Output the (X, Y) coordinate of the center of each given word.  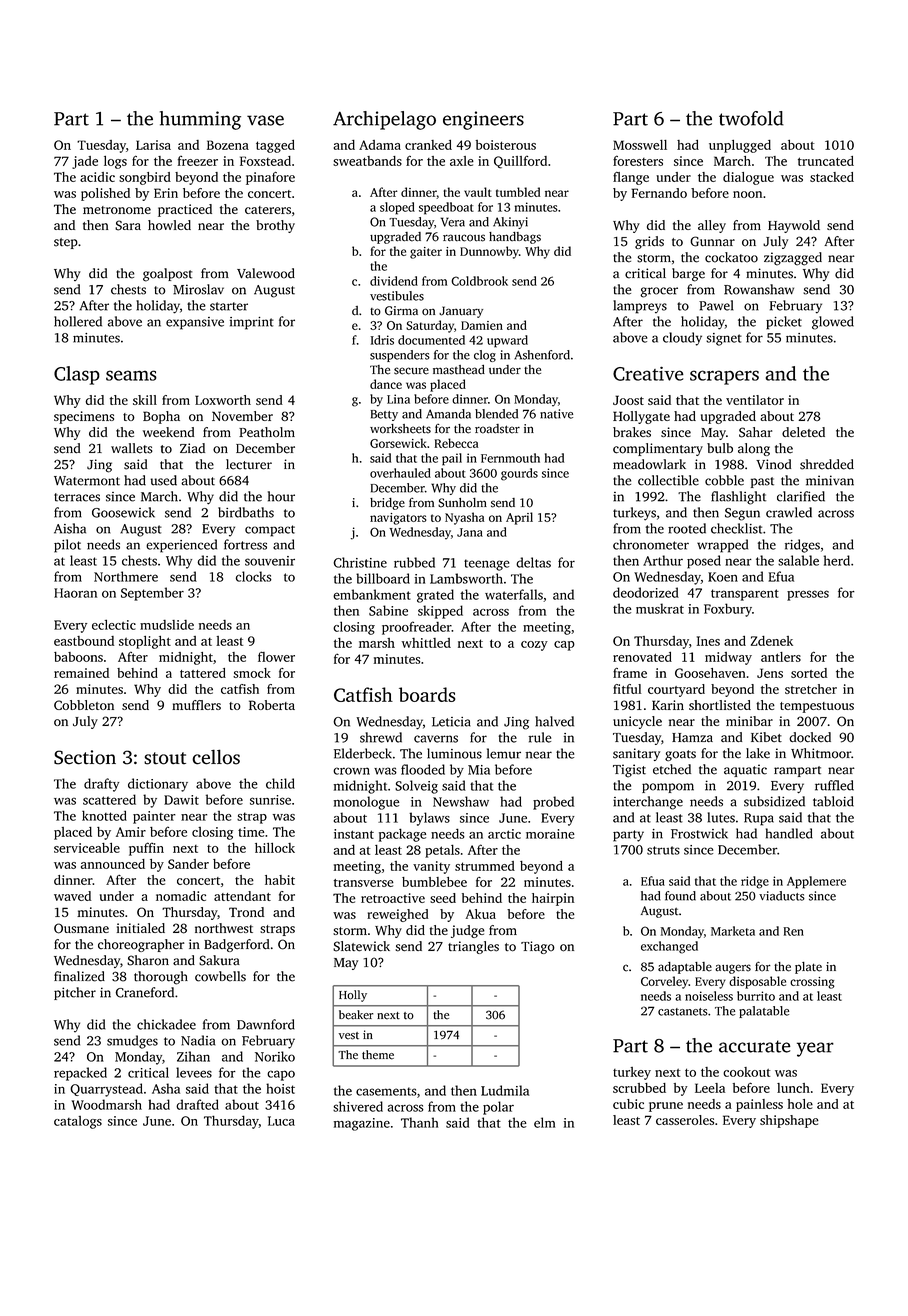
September (152, 594)
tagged (275, 146)
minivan (830, 480)
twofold (751, 118)
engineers (483, 120)
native (556, 414)
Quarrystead (106, 1090)
